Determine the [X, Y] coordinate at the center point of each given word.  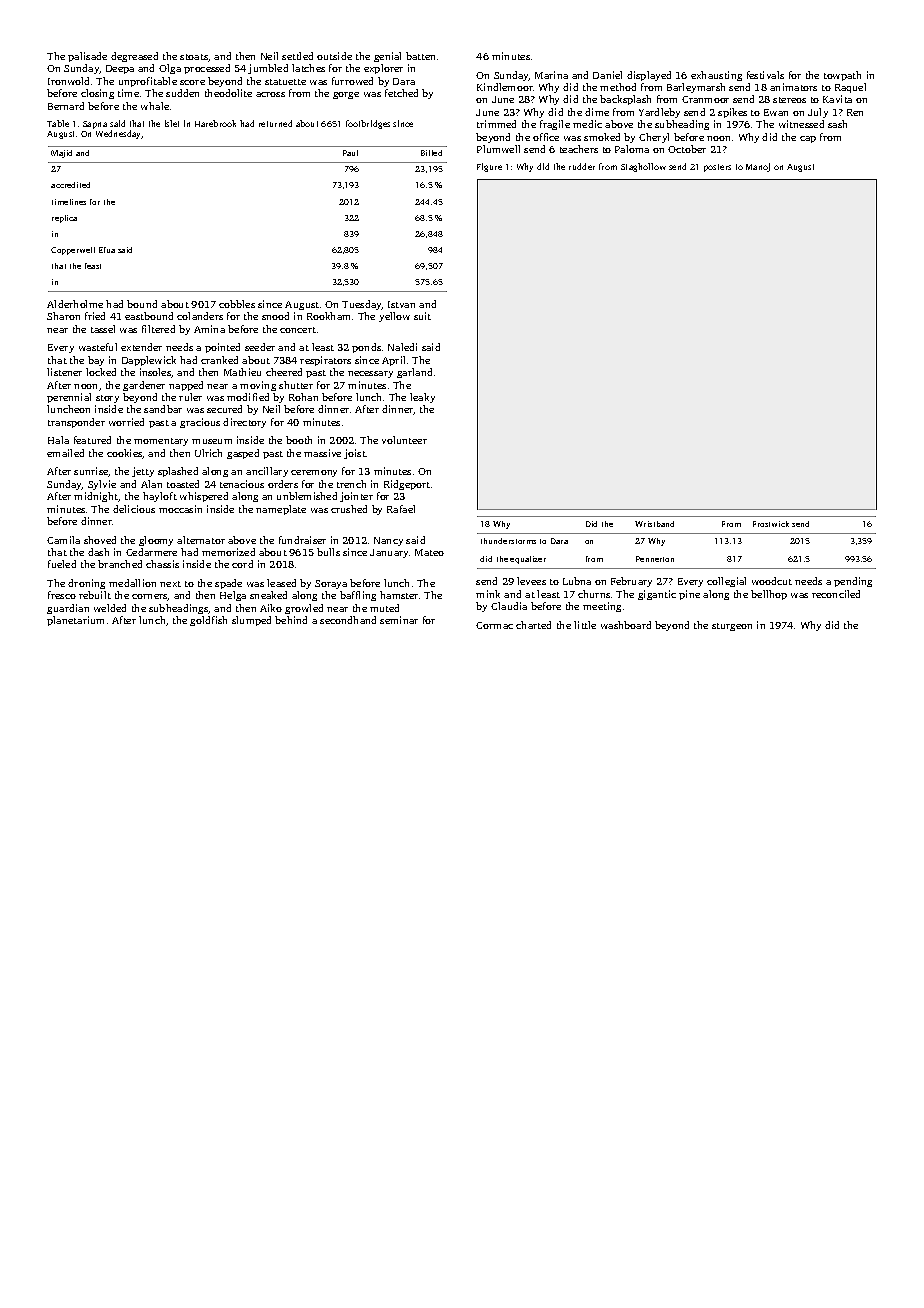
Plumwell [498, 149]
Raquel [850, 88]
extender [141, 347]
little [585, 625]
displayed [649, 76]
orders [283, 484]
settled [297, 56]
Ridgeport [407, 485]
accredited [70, 185]
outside [334, 56]
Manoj [758, 167]
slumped [251, 621]
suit [422, 316]
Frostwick [771, 524]
